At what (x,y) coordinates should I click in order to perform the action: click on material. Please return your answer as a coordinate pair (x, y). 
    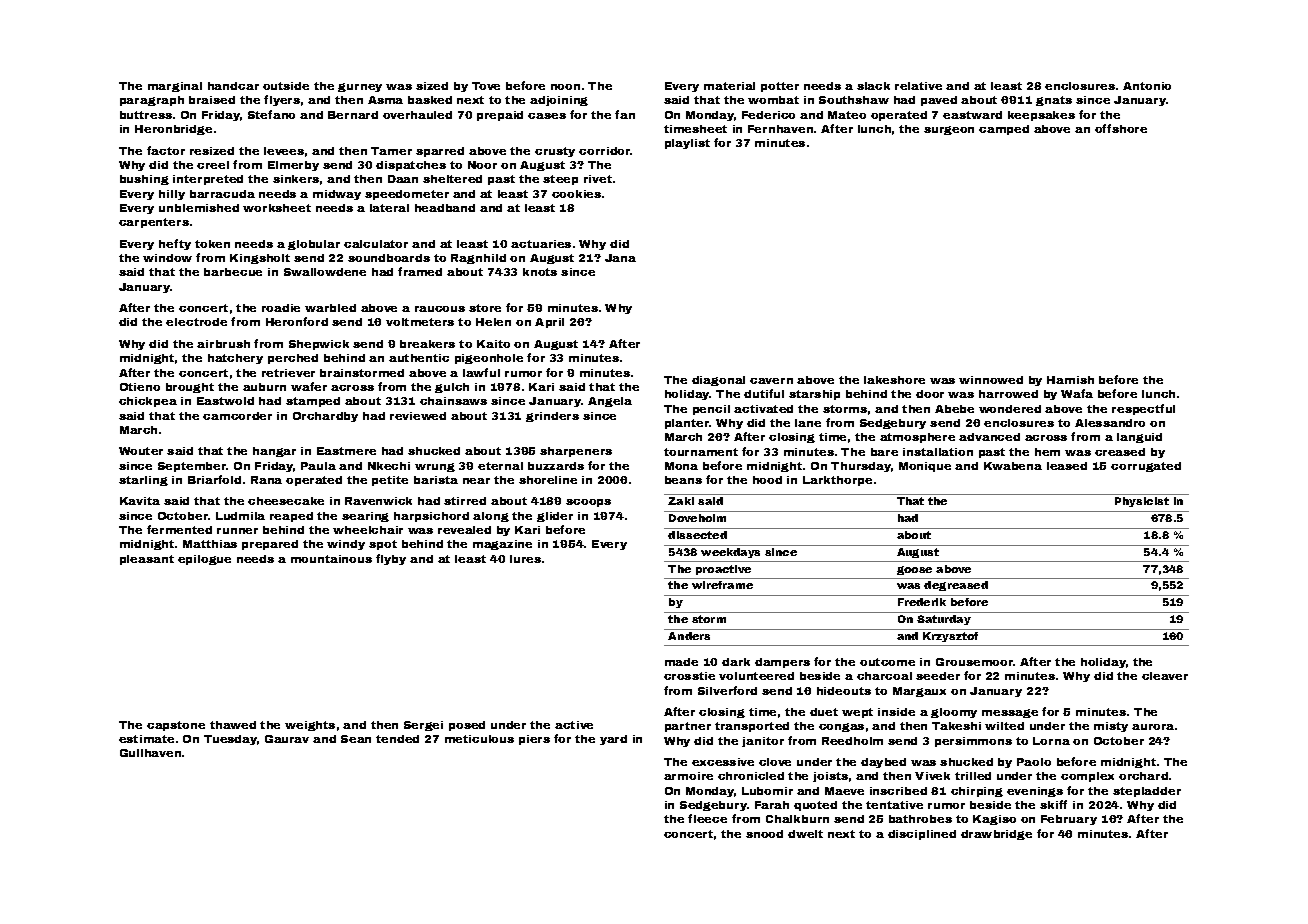
    Looking at the image, I should click on (729, 86).
